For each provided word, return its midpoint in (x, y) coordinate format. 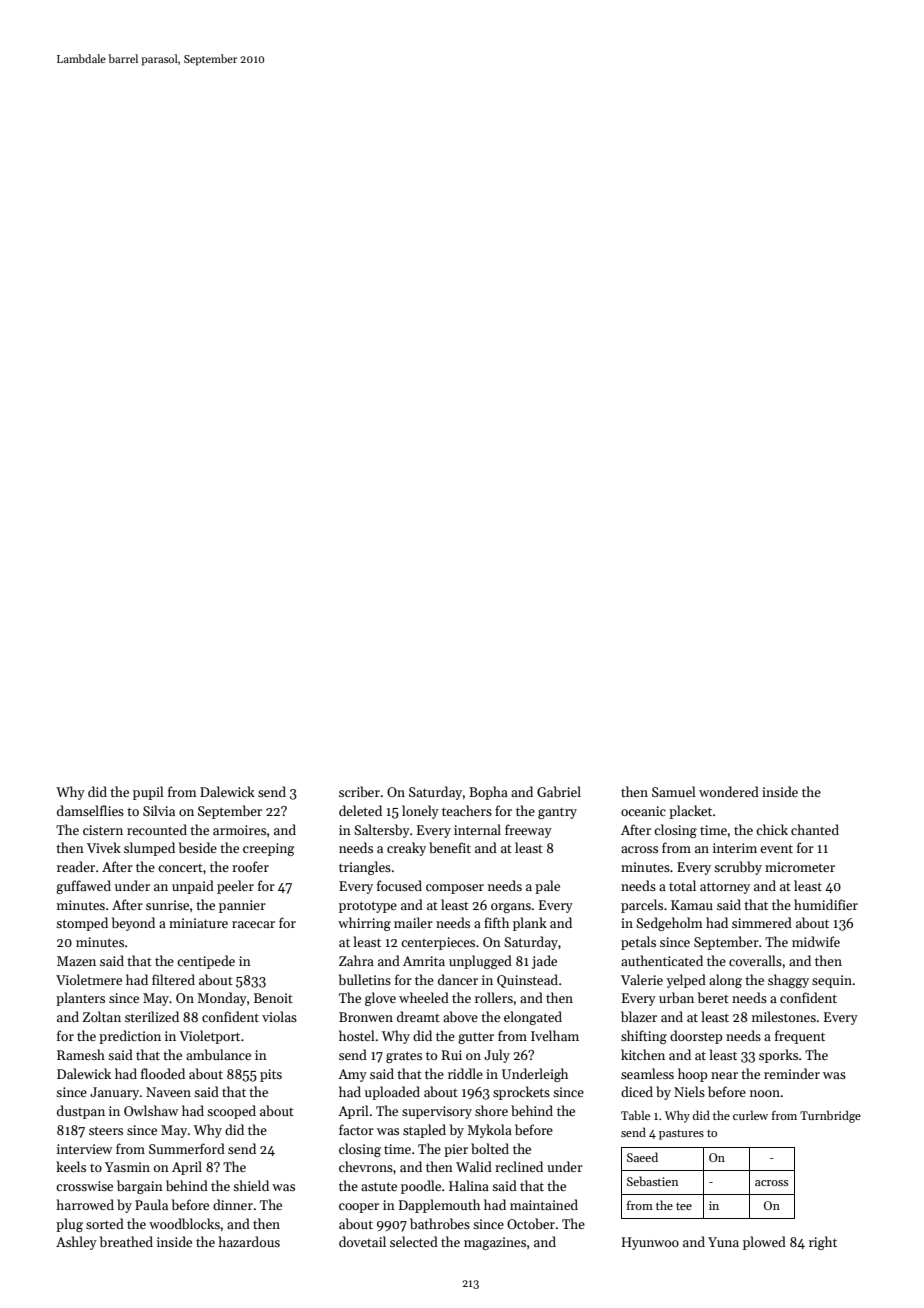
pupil (148, 793)
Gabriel (559, 791)
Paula (151, 1204)
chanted (815, 829)
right (823, 1243)
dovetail (362, 1241)
